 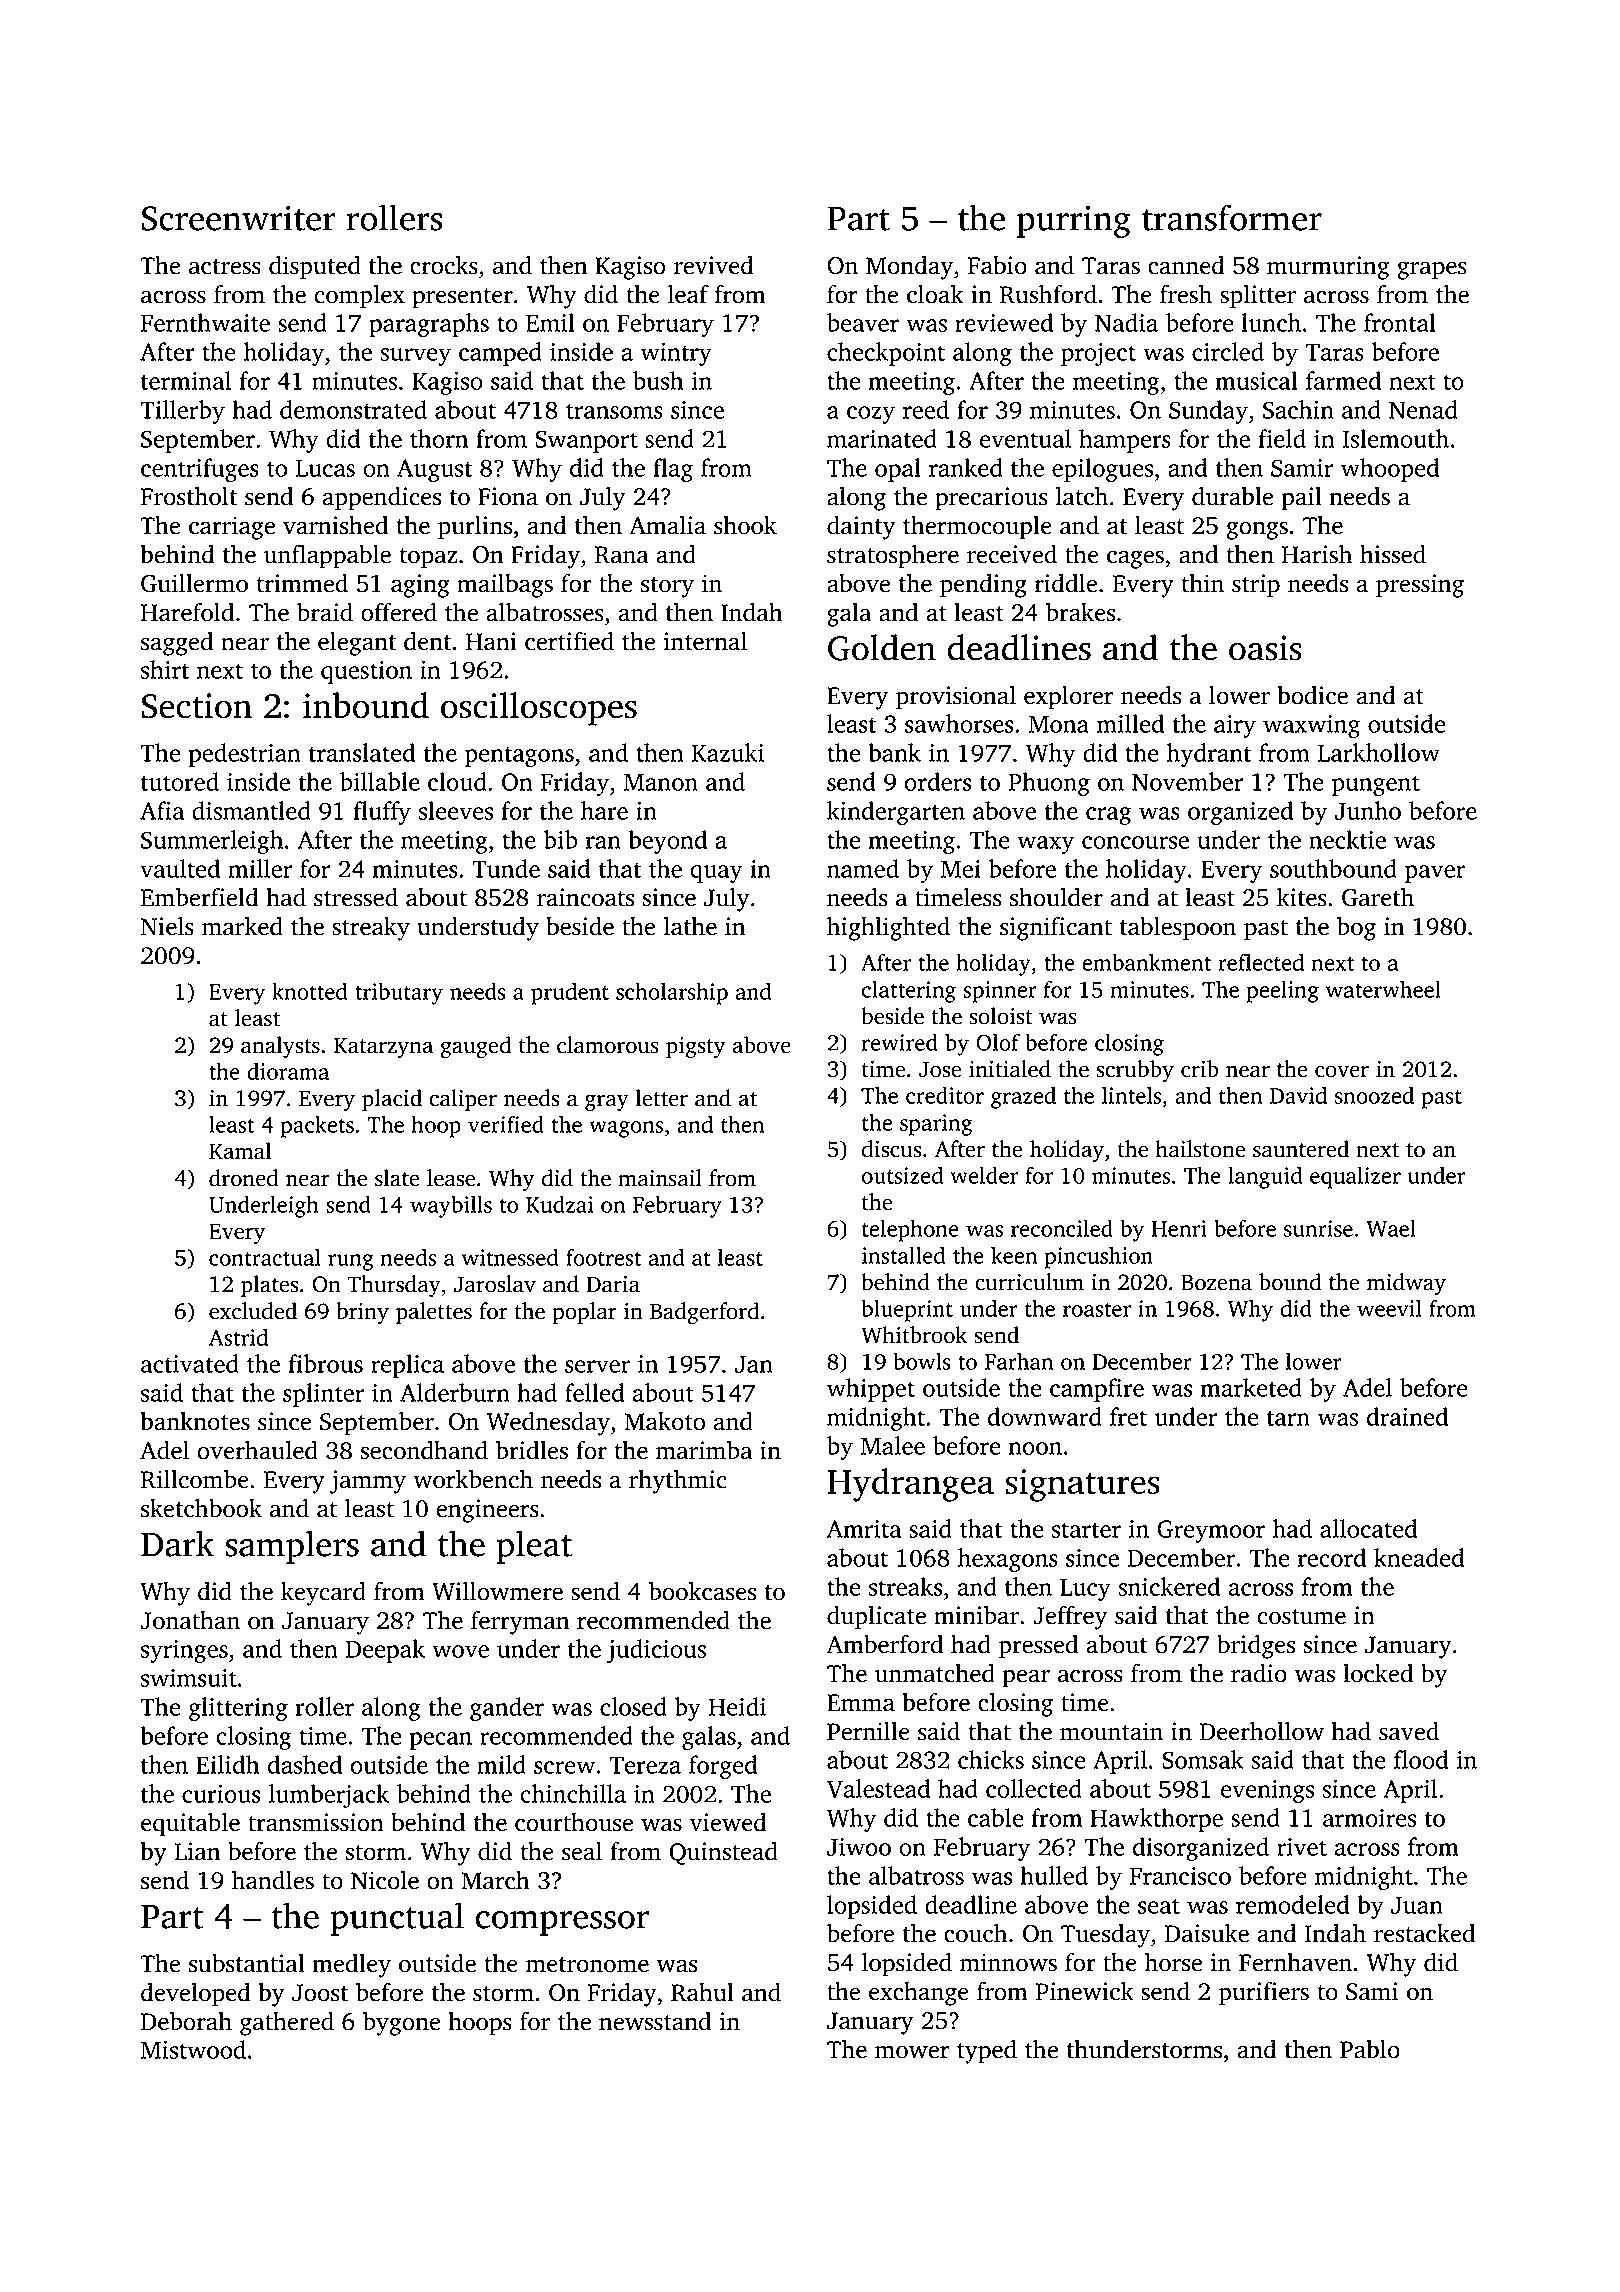 I want to click on judicious, so click(x=656, y=1651).
